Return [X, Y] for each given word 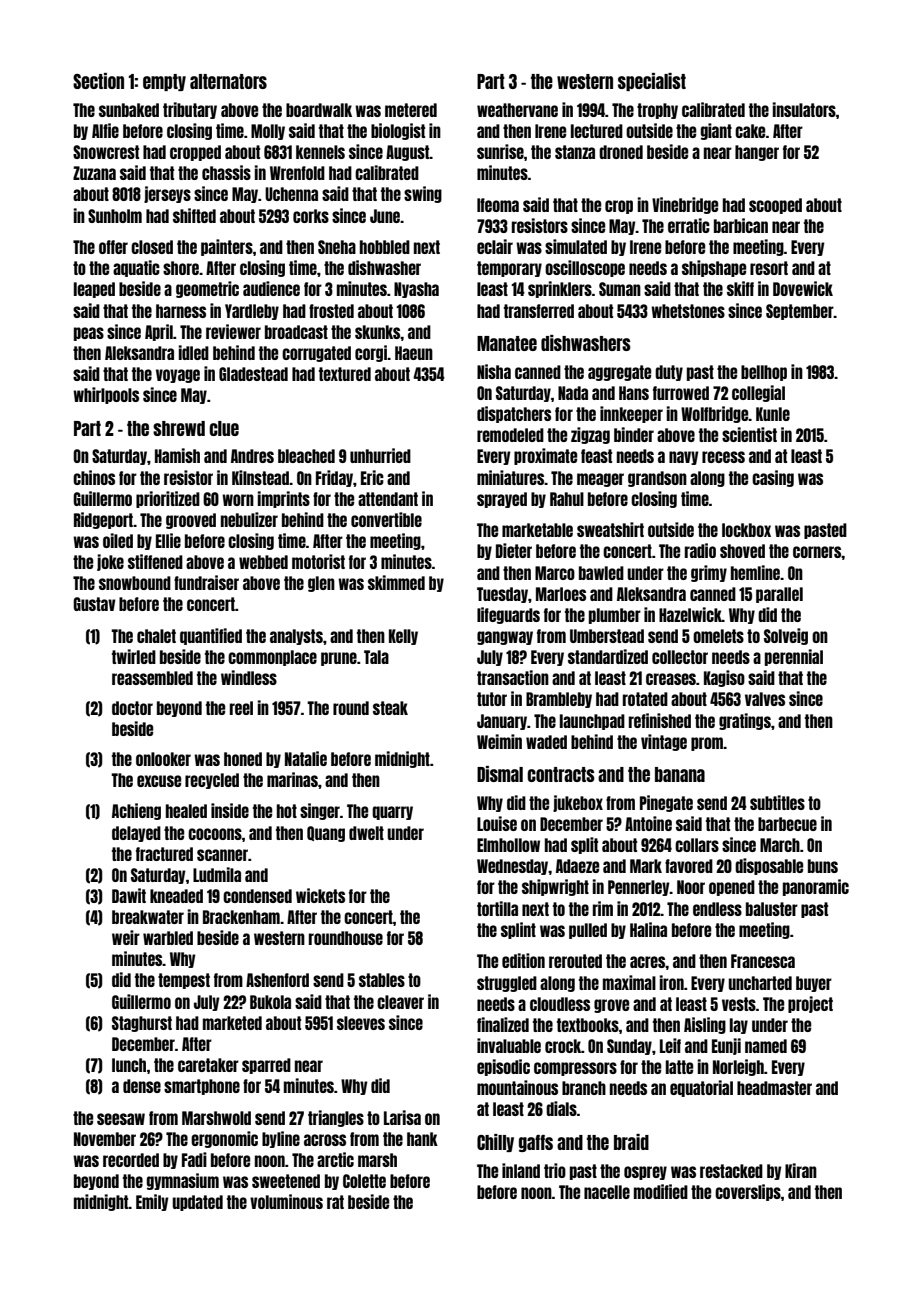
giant [716, 131]
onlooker [163, 759]
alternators [228, 81]
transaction [513, 677]
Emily [152, 1202]
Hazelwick [690, 614]
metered [411, 110]
